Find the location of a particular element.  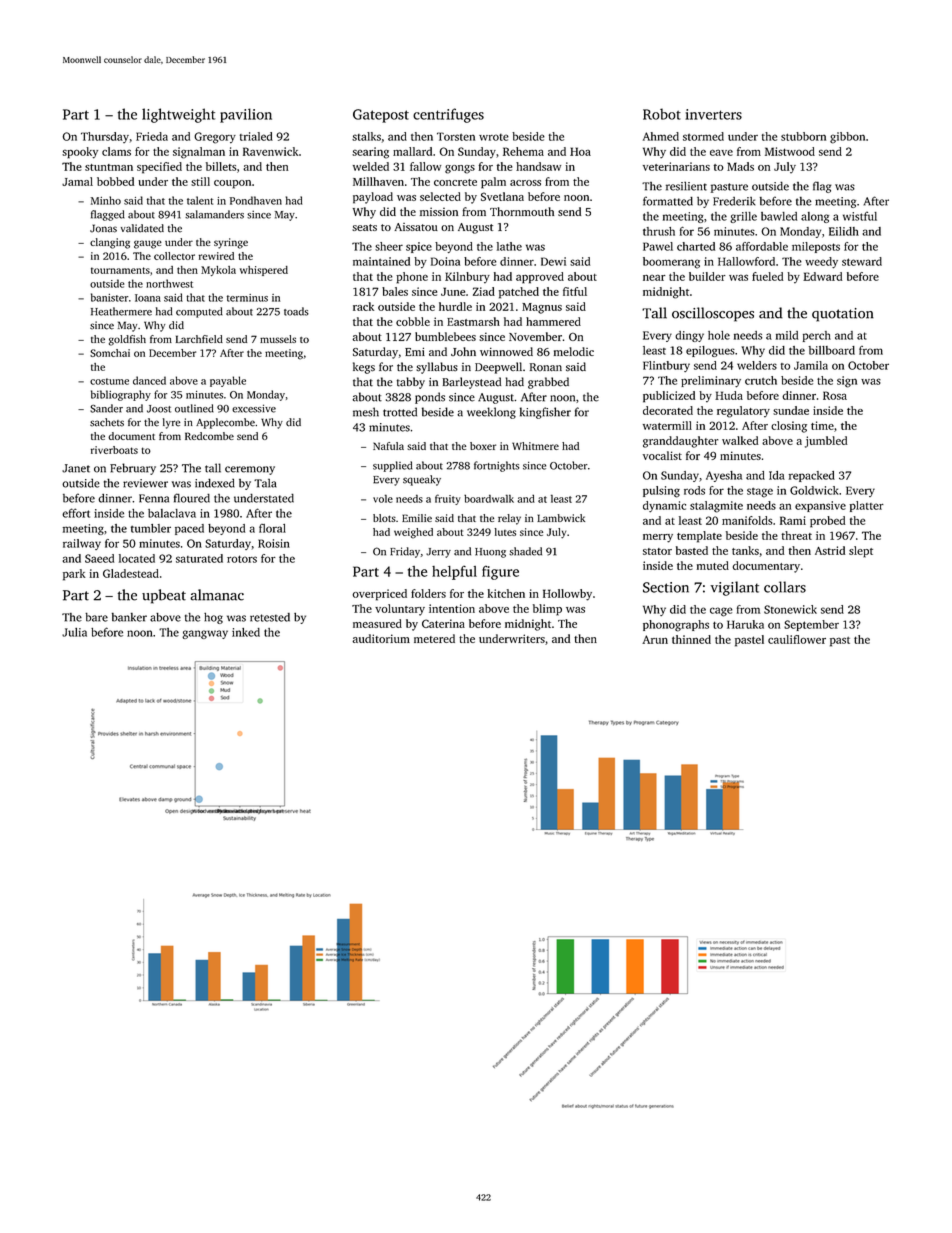

spooky is located at coordinates (80, 153).
